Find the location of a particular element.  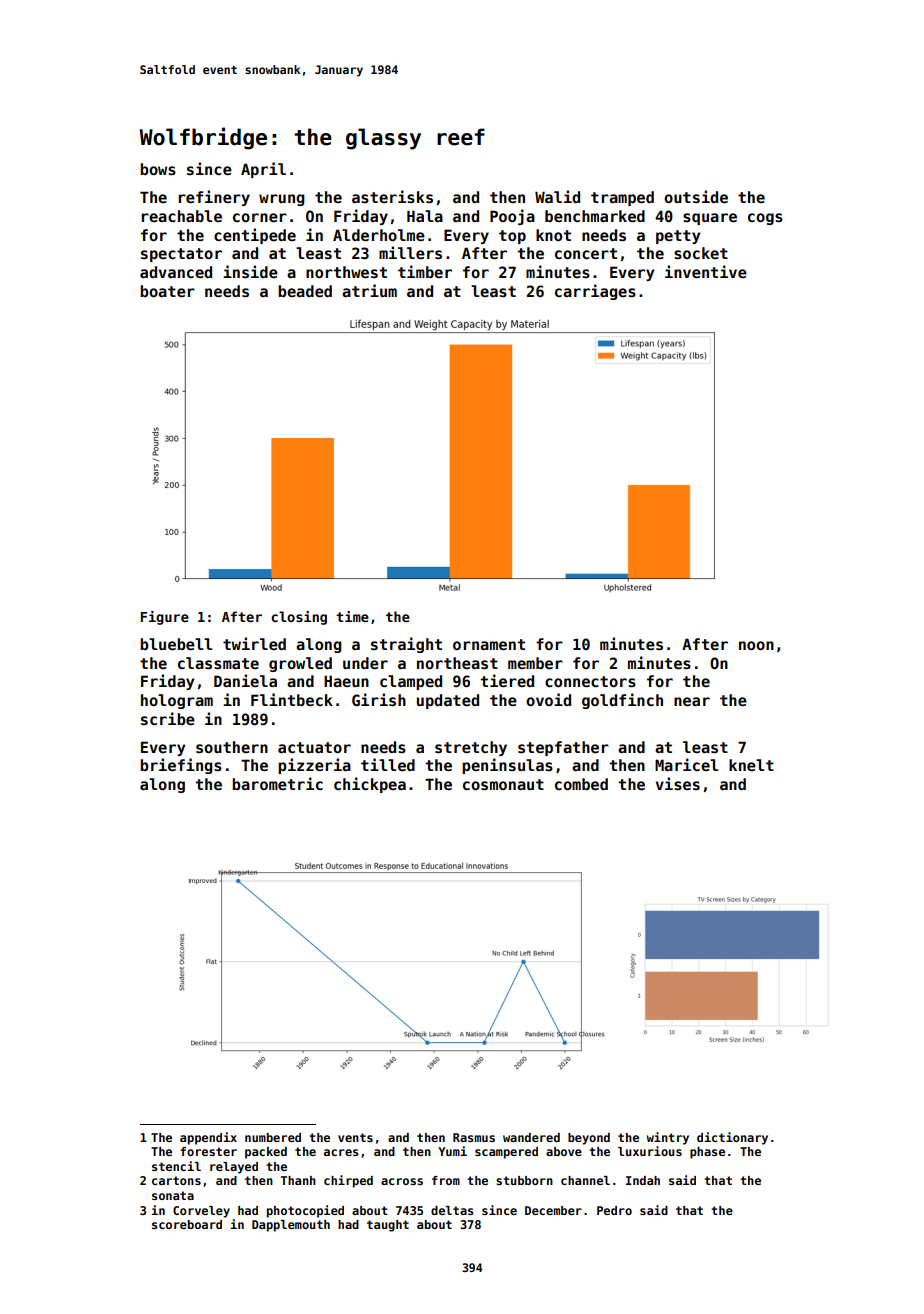

combed is located at coordinates (581, 784).
